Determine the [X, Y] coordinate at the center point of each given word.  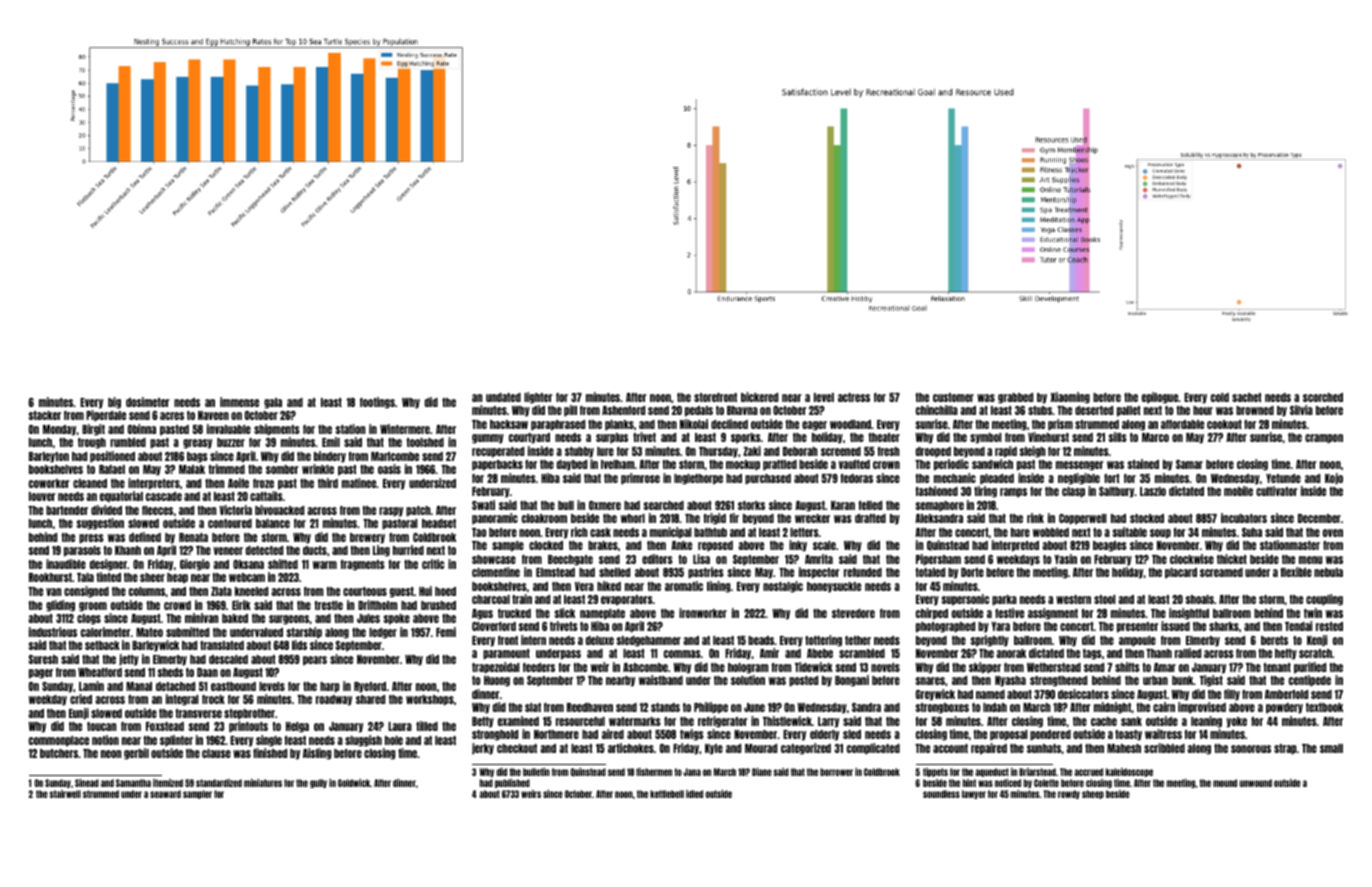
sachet [1247, 397]
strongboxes [942, 708]
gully [318, 783]
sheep [1093, 794]
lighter [538, 398]
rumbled [128, 442]
